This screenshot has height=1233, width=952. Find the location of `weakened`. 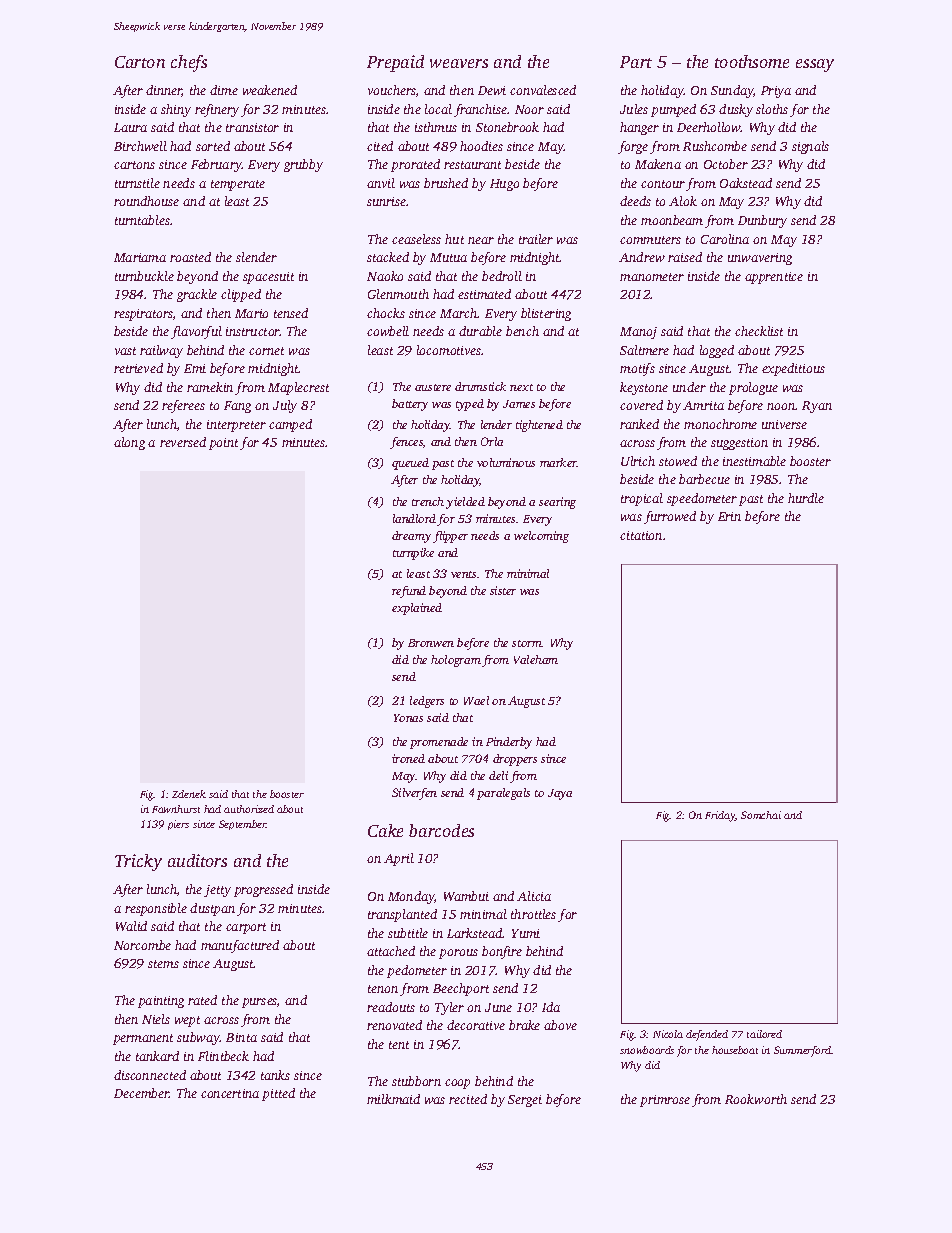

weakened is located at coordinates (270, 90).
